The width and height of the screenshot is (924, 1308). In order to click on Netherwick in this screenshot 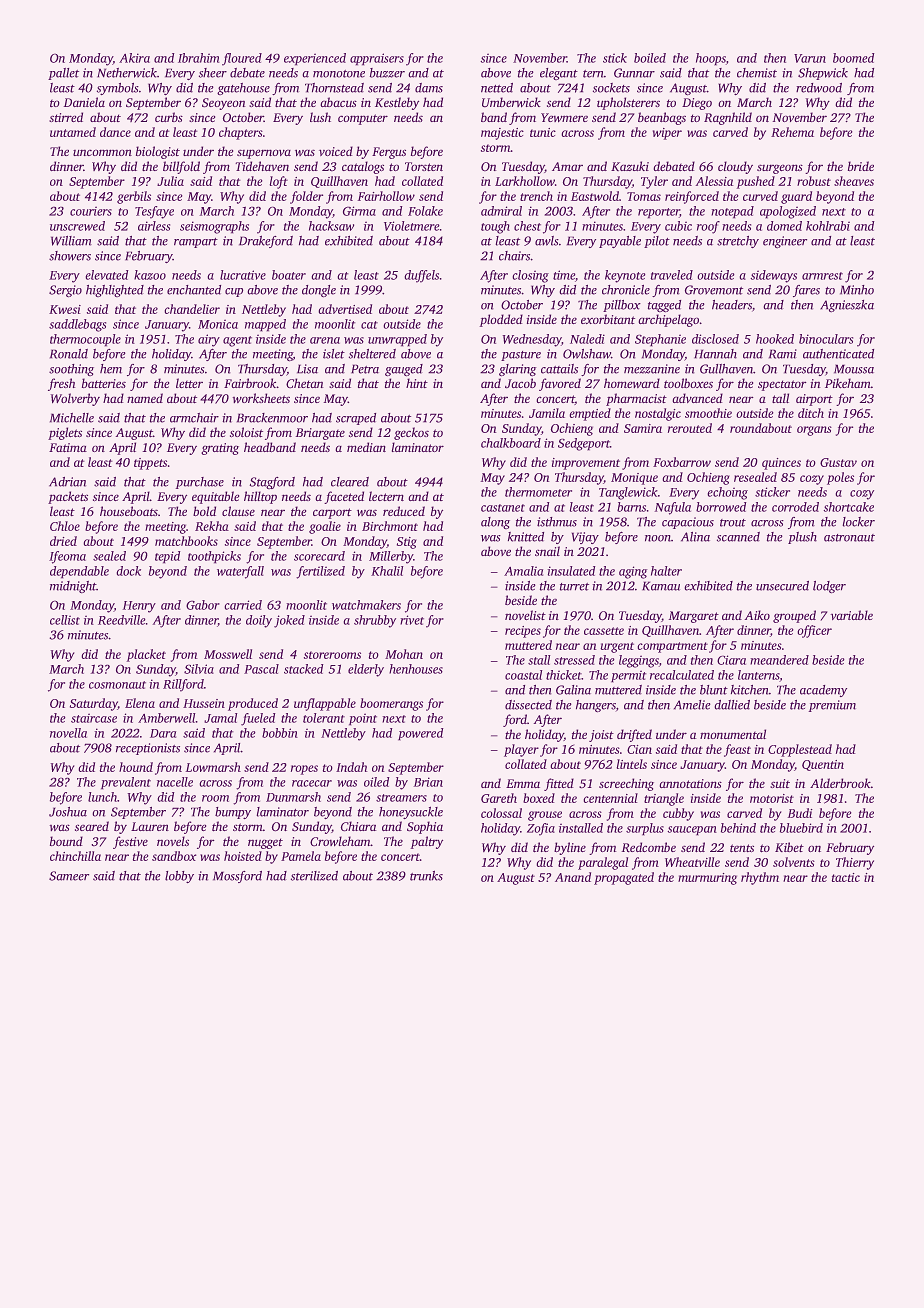, I will do `click(127, 73)`.
